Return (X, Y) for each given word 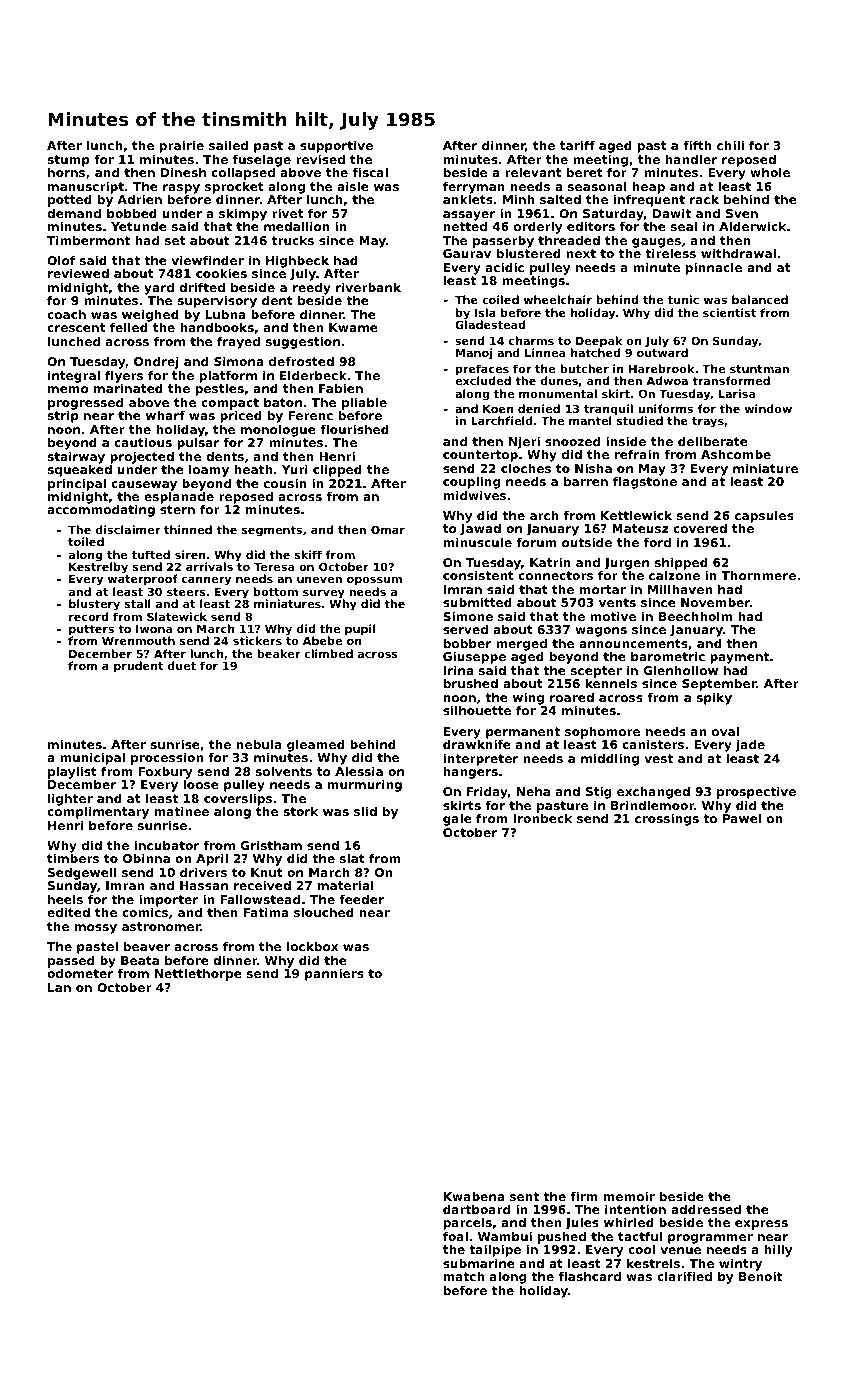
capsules (764, 517)
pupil (360, 630)
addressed (706, 1209)
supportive (336, 147)
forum (536, 542)
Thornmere (758, 575)
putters (91, 631)
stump (68, 161)
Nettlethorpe (198, 975)
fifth (697, 145)
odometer (80, 973)
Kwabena (474, 1196)
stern (177, 509)
